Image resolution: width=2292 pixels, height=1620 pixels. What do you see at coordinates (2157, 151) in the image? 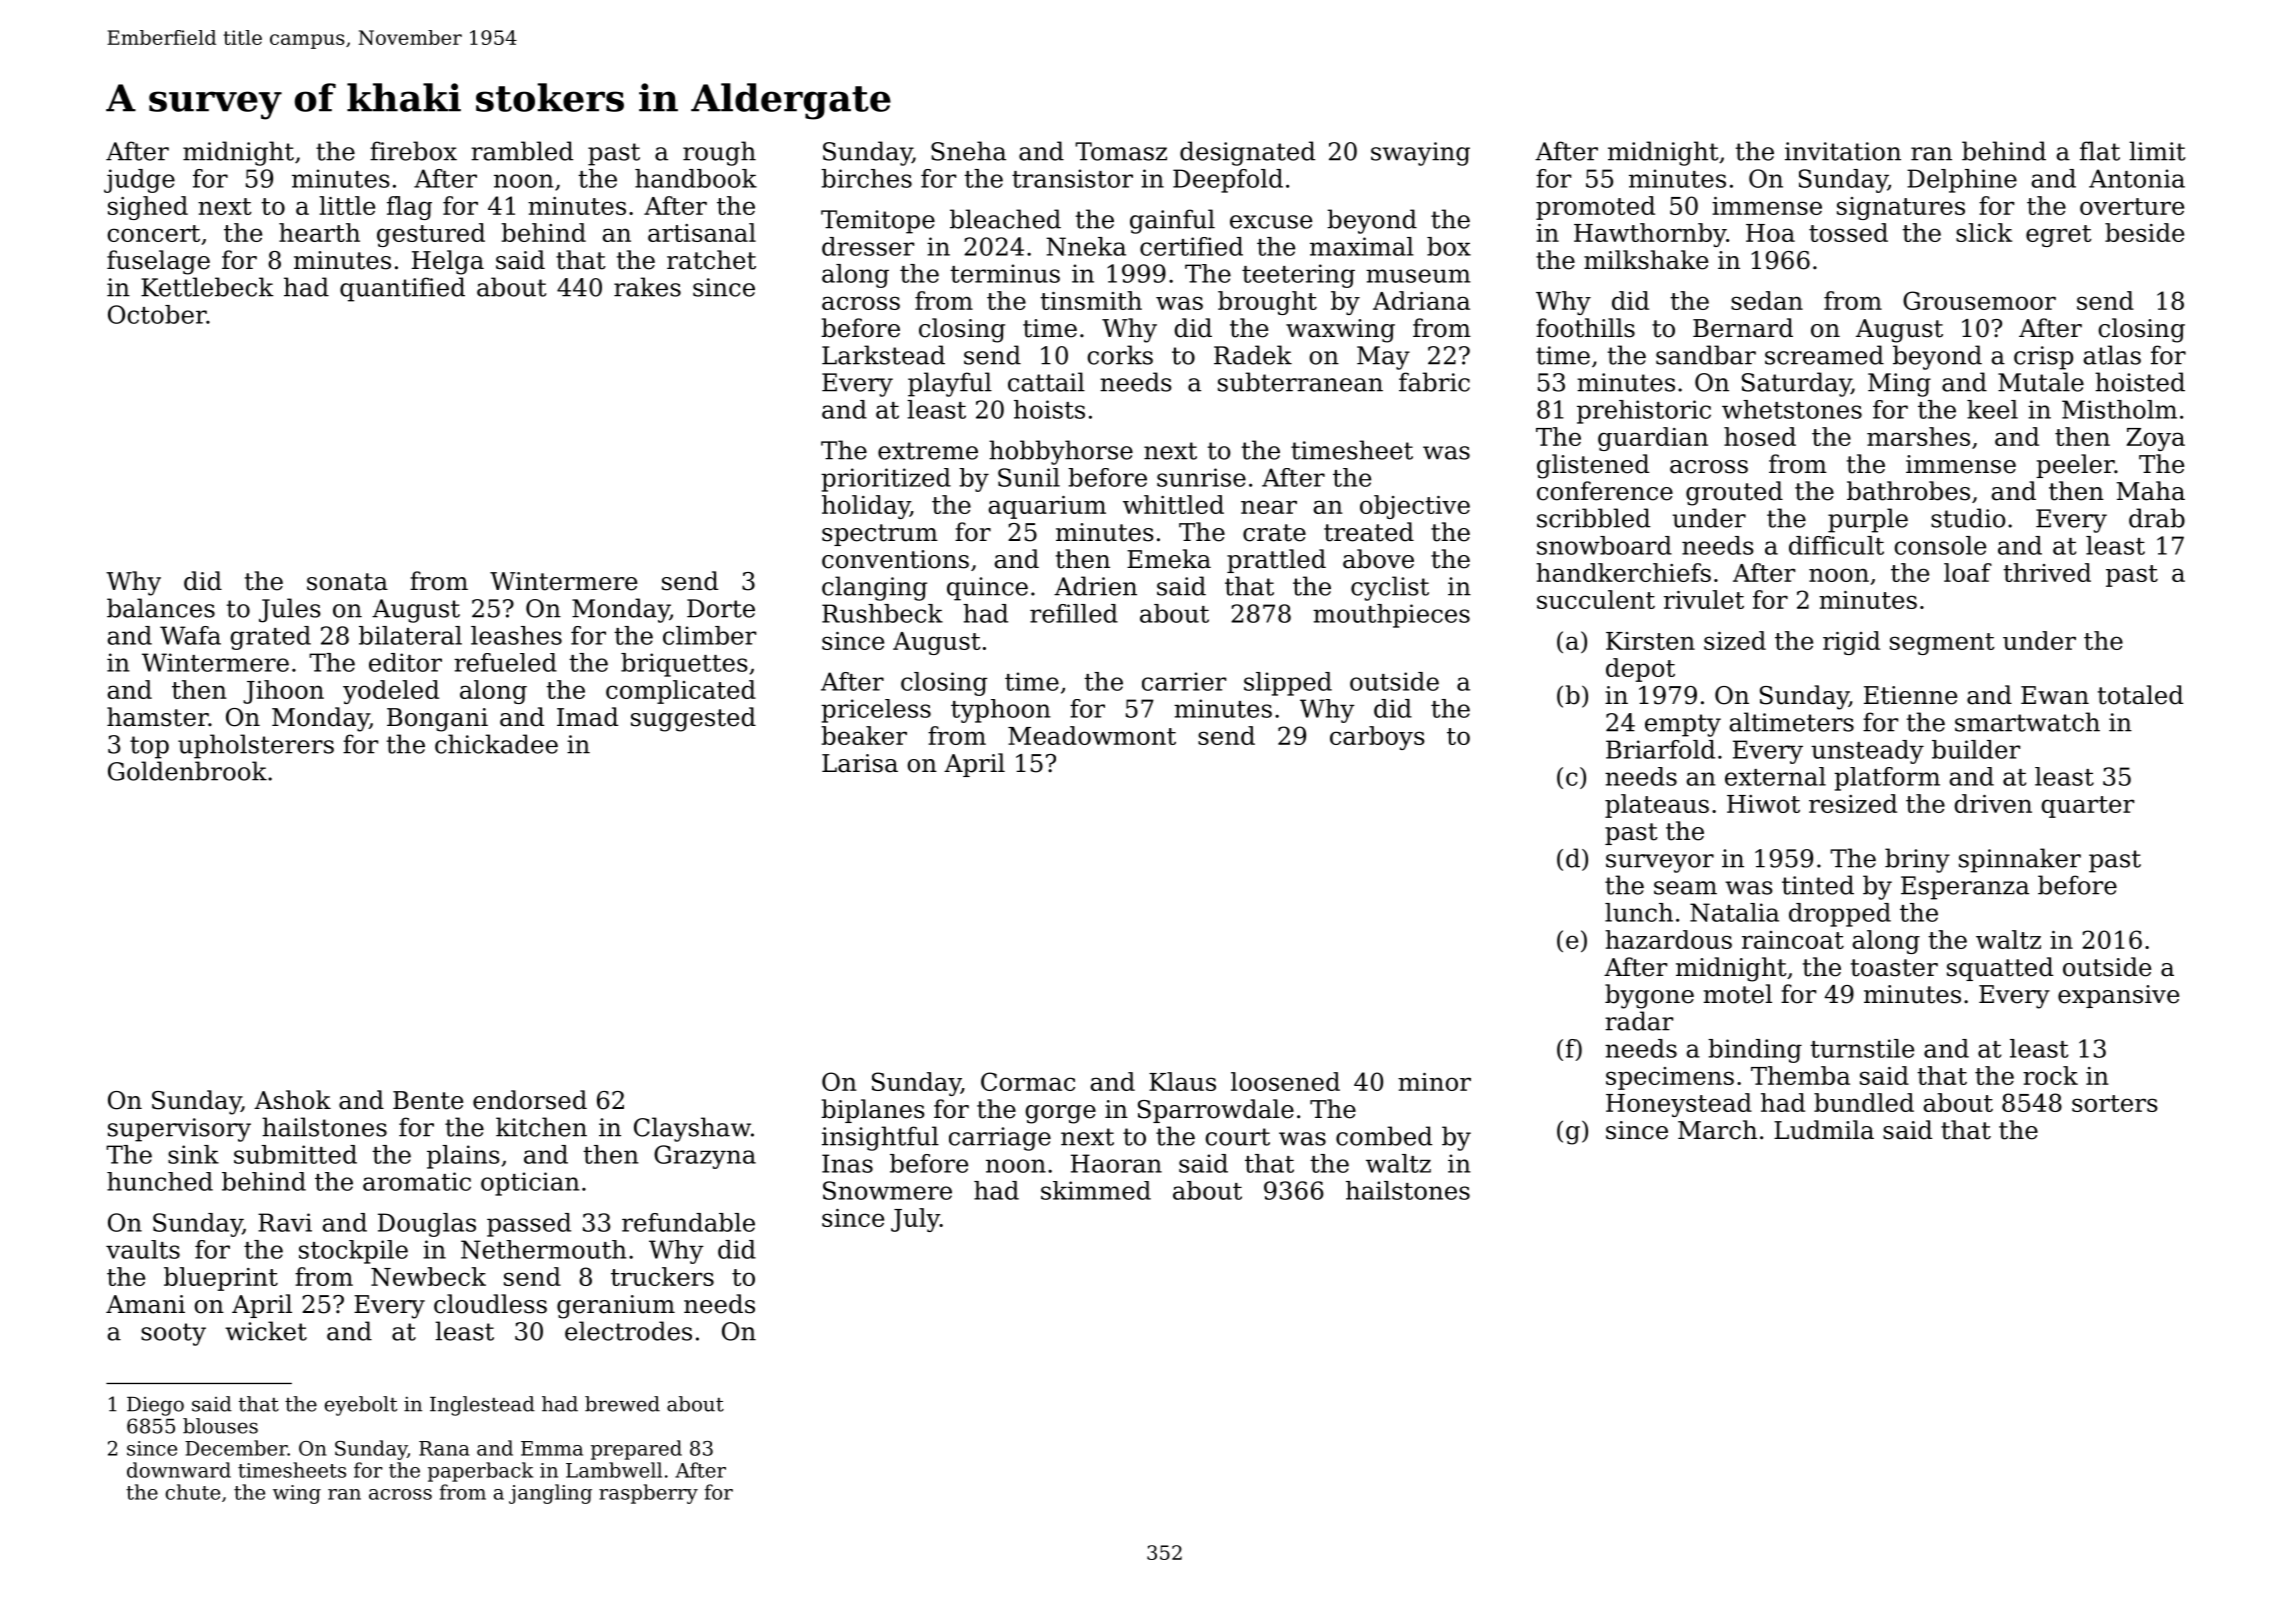
I see `limit` at bounding box center [2157, 151].
